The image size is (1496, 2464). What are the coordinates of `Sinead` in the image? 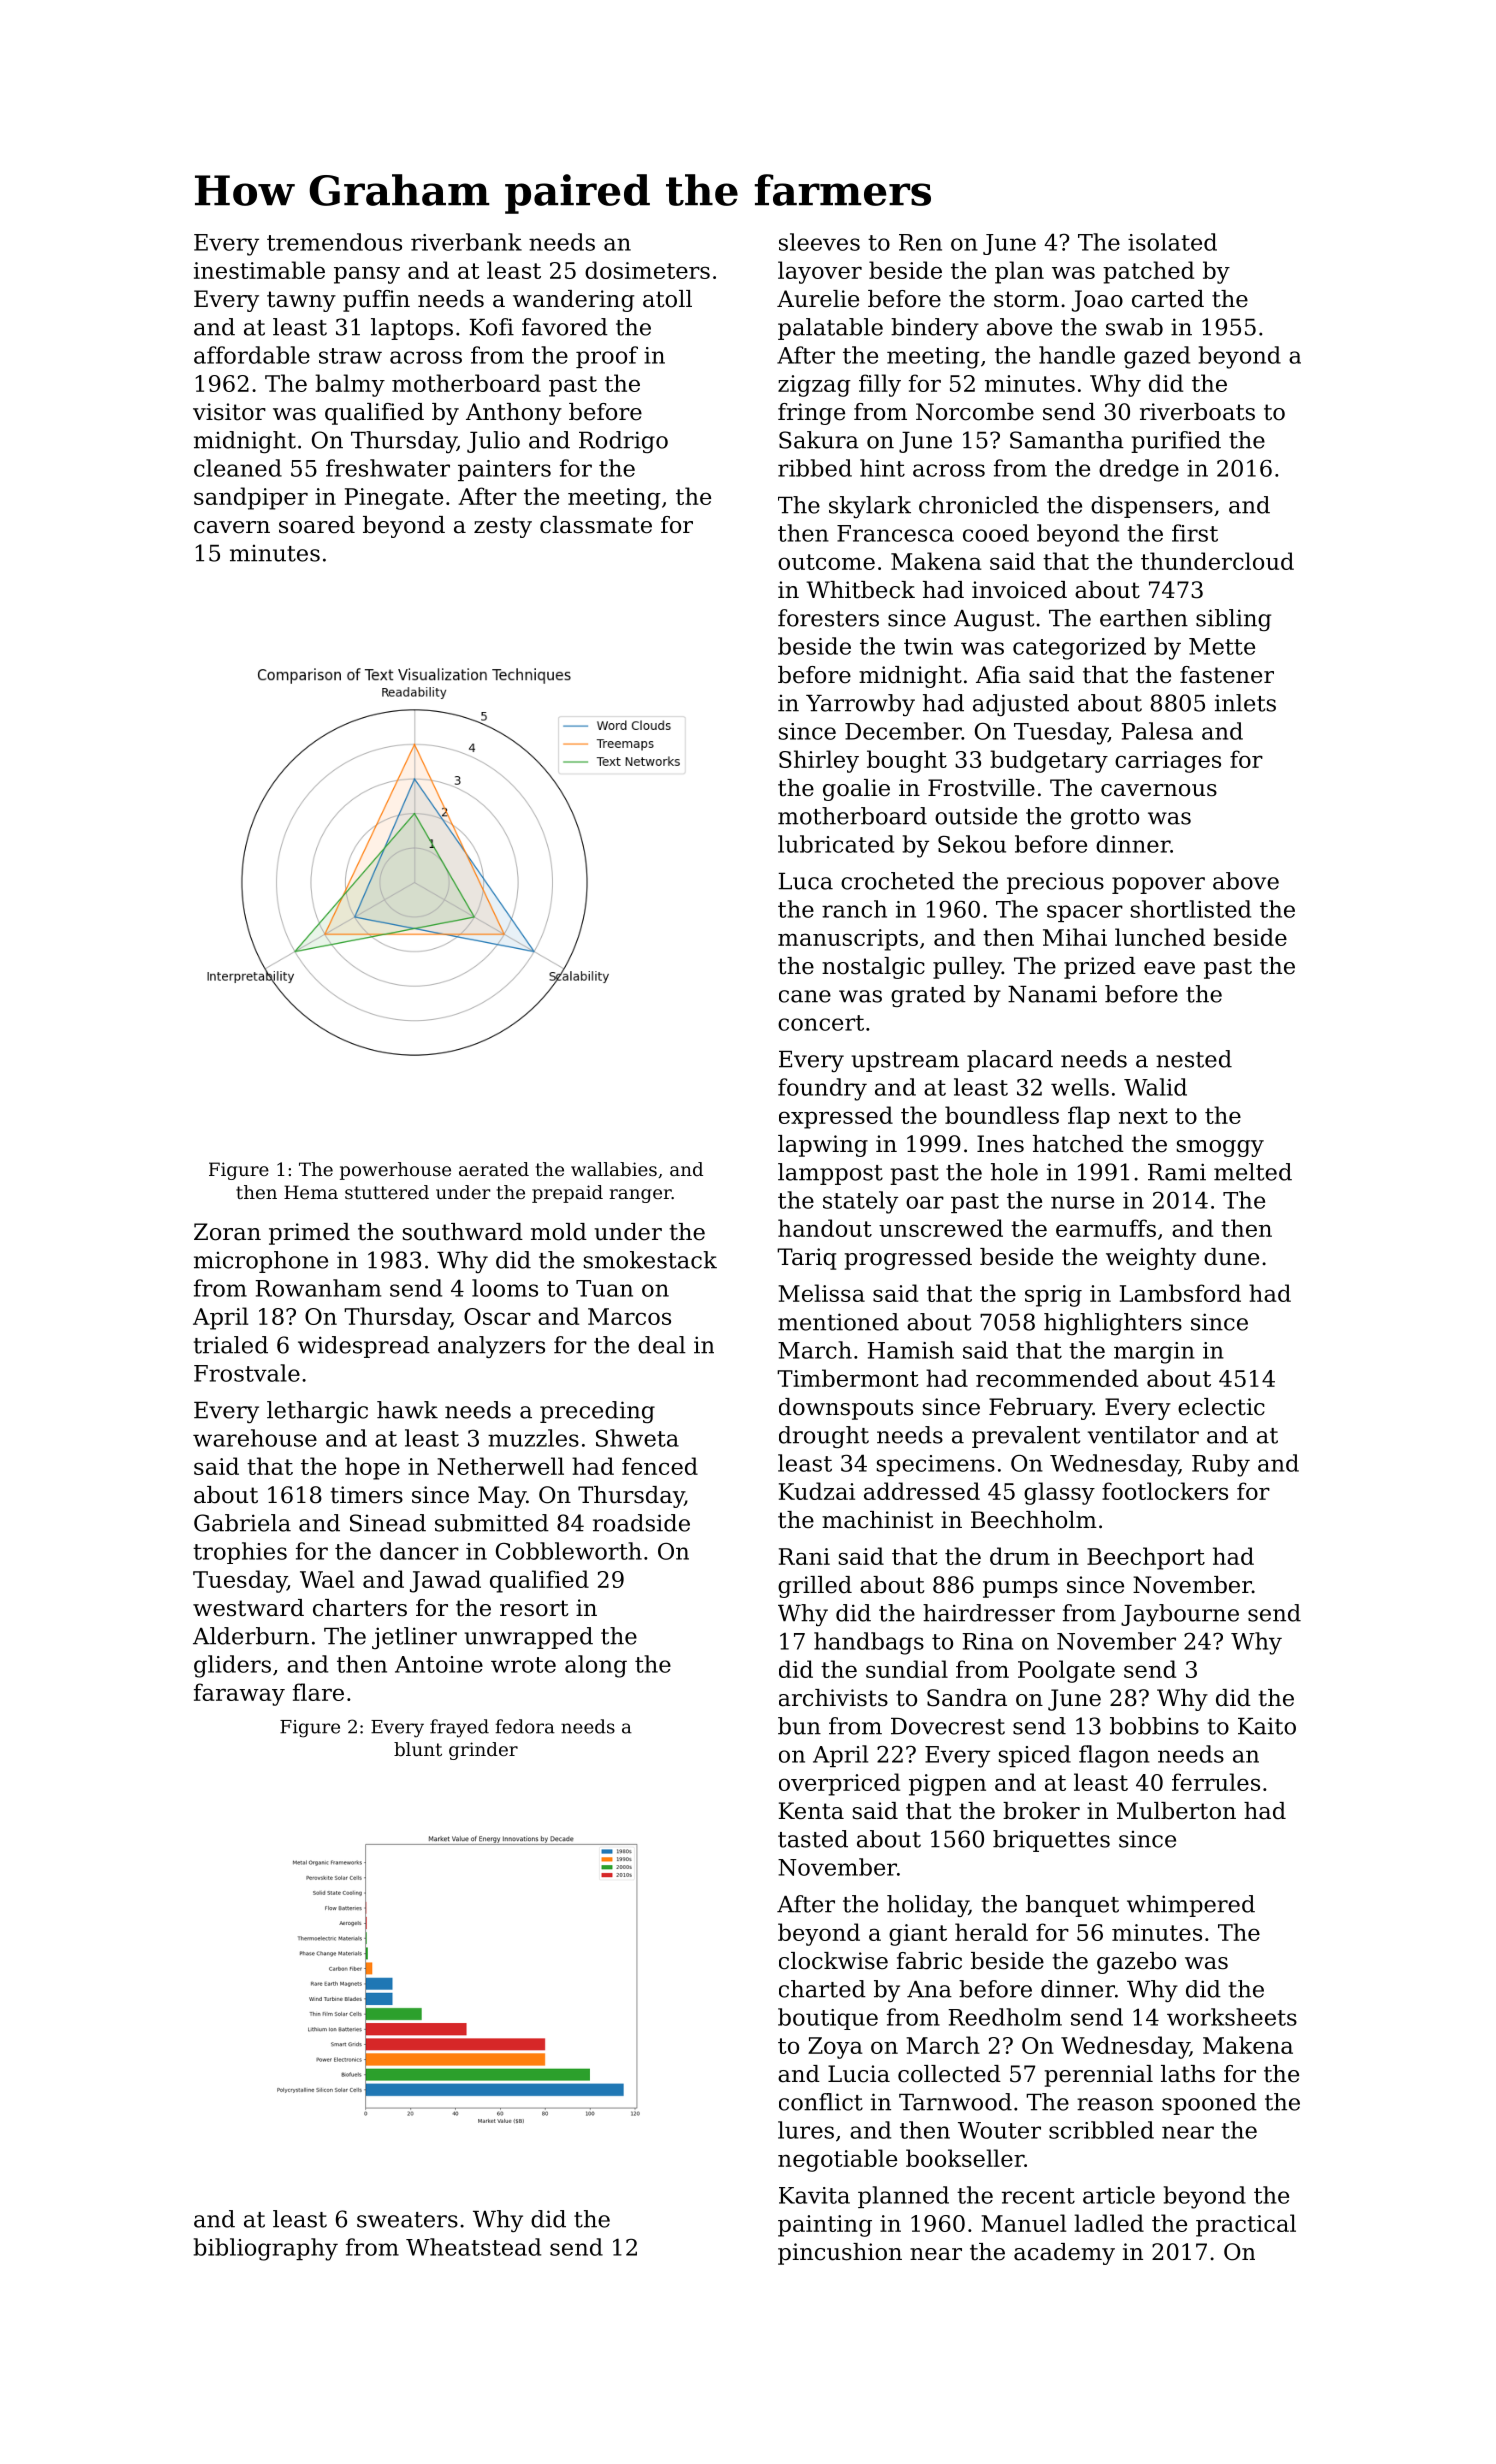 It's located at (388, 1523).
